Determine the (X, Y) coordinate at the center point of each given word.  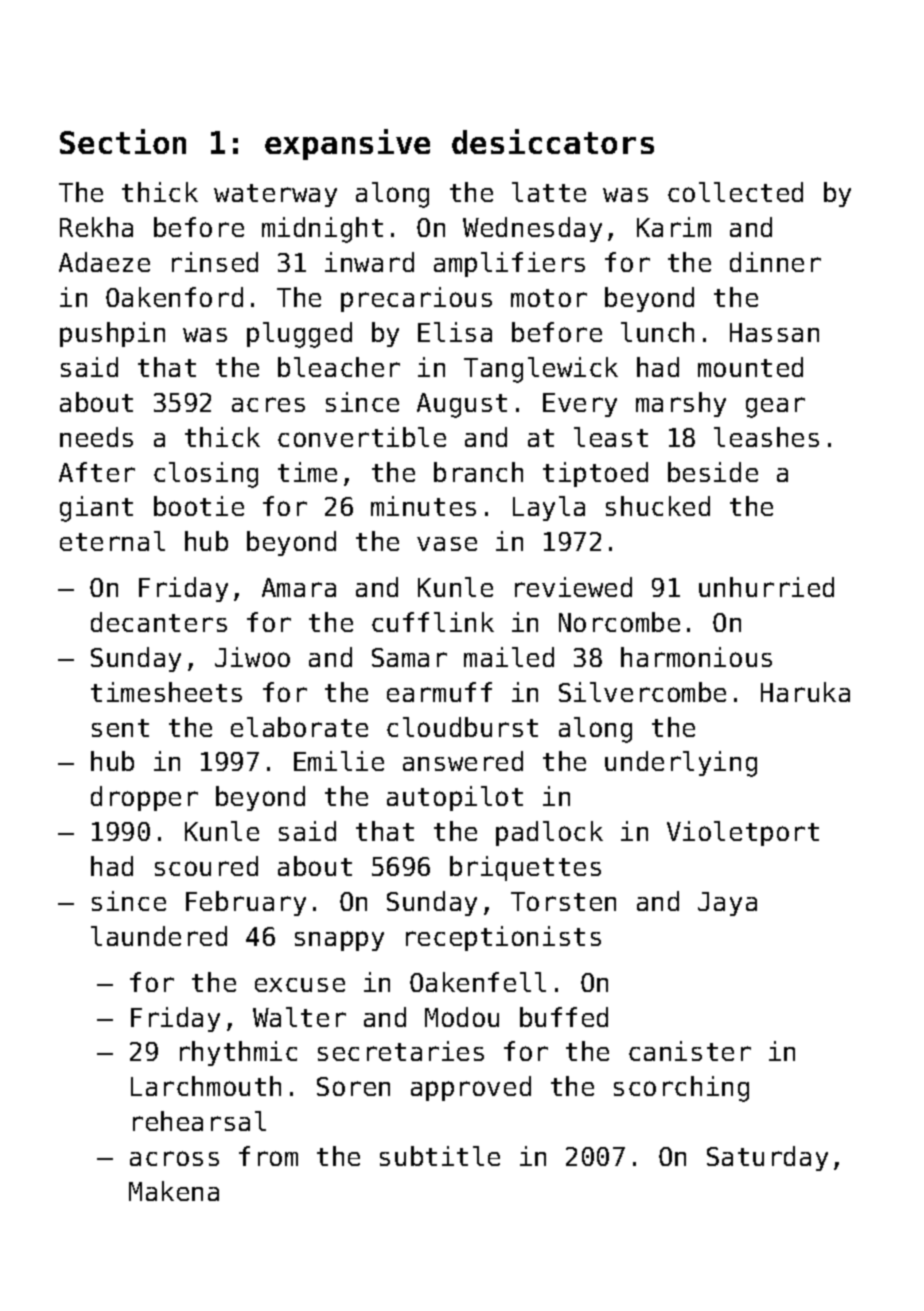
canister (690, 1051)
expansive (347, 144)
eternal (112, 541)
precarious (416, 299)
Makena (174, 1191)
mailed (509, 657)
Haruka (805, 692)
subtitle (440, 1156)
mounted (750, 367)
